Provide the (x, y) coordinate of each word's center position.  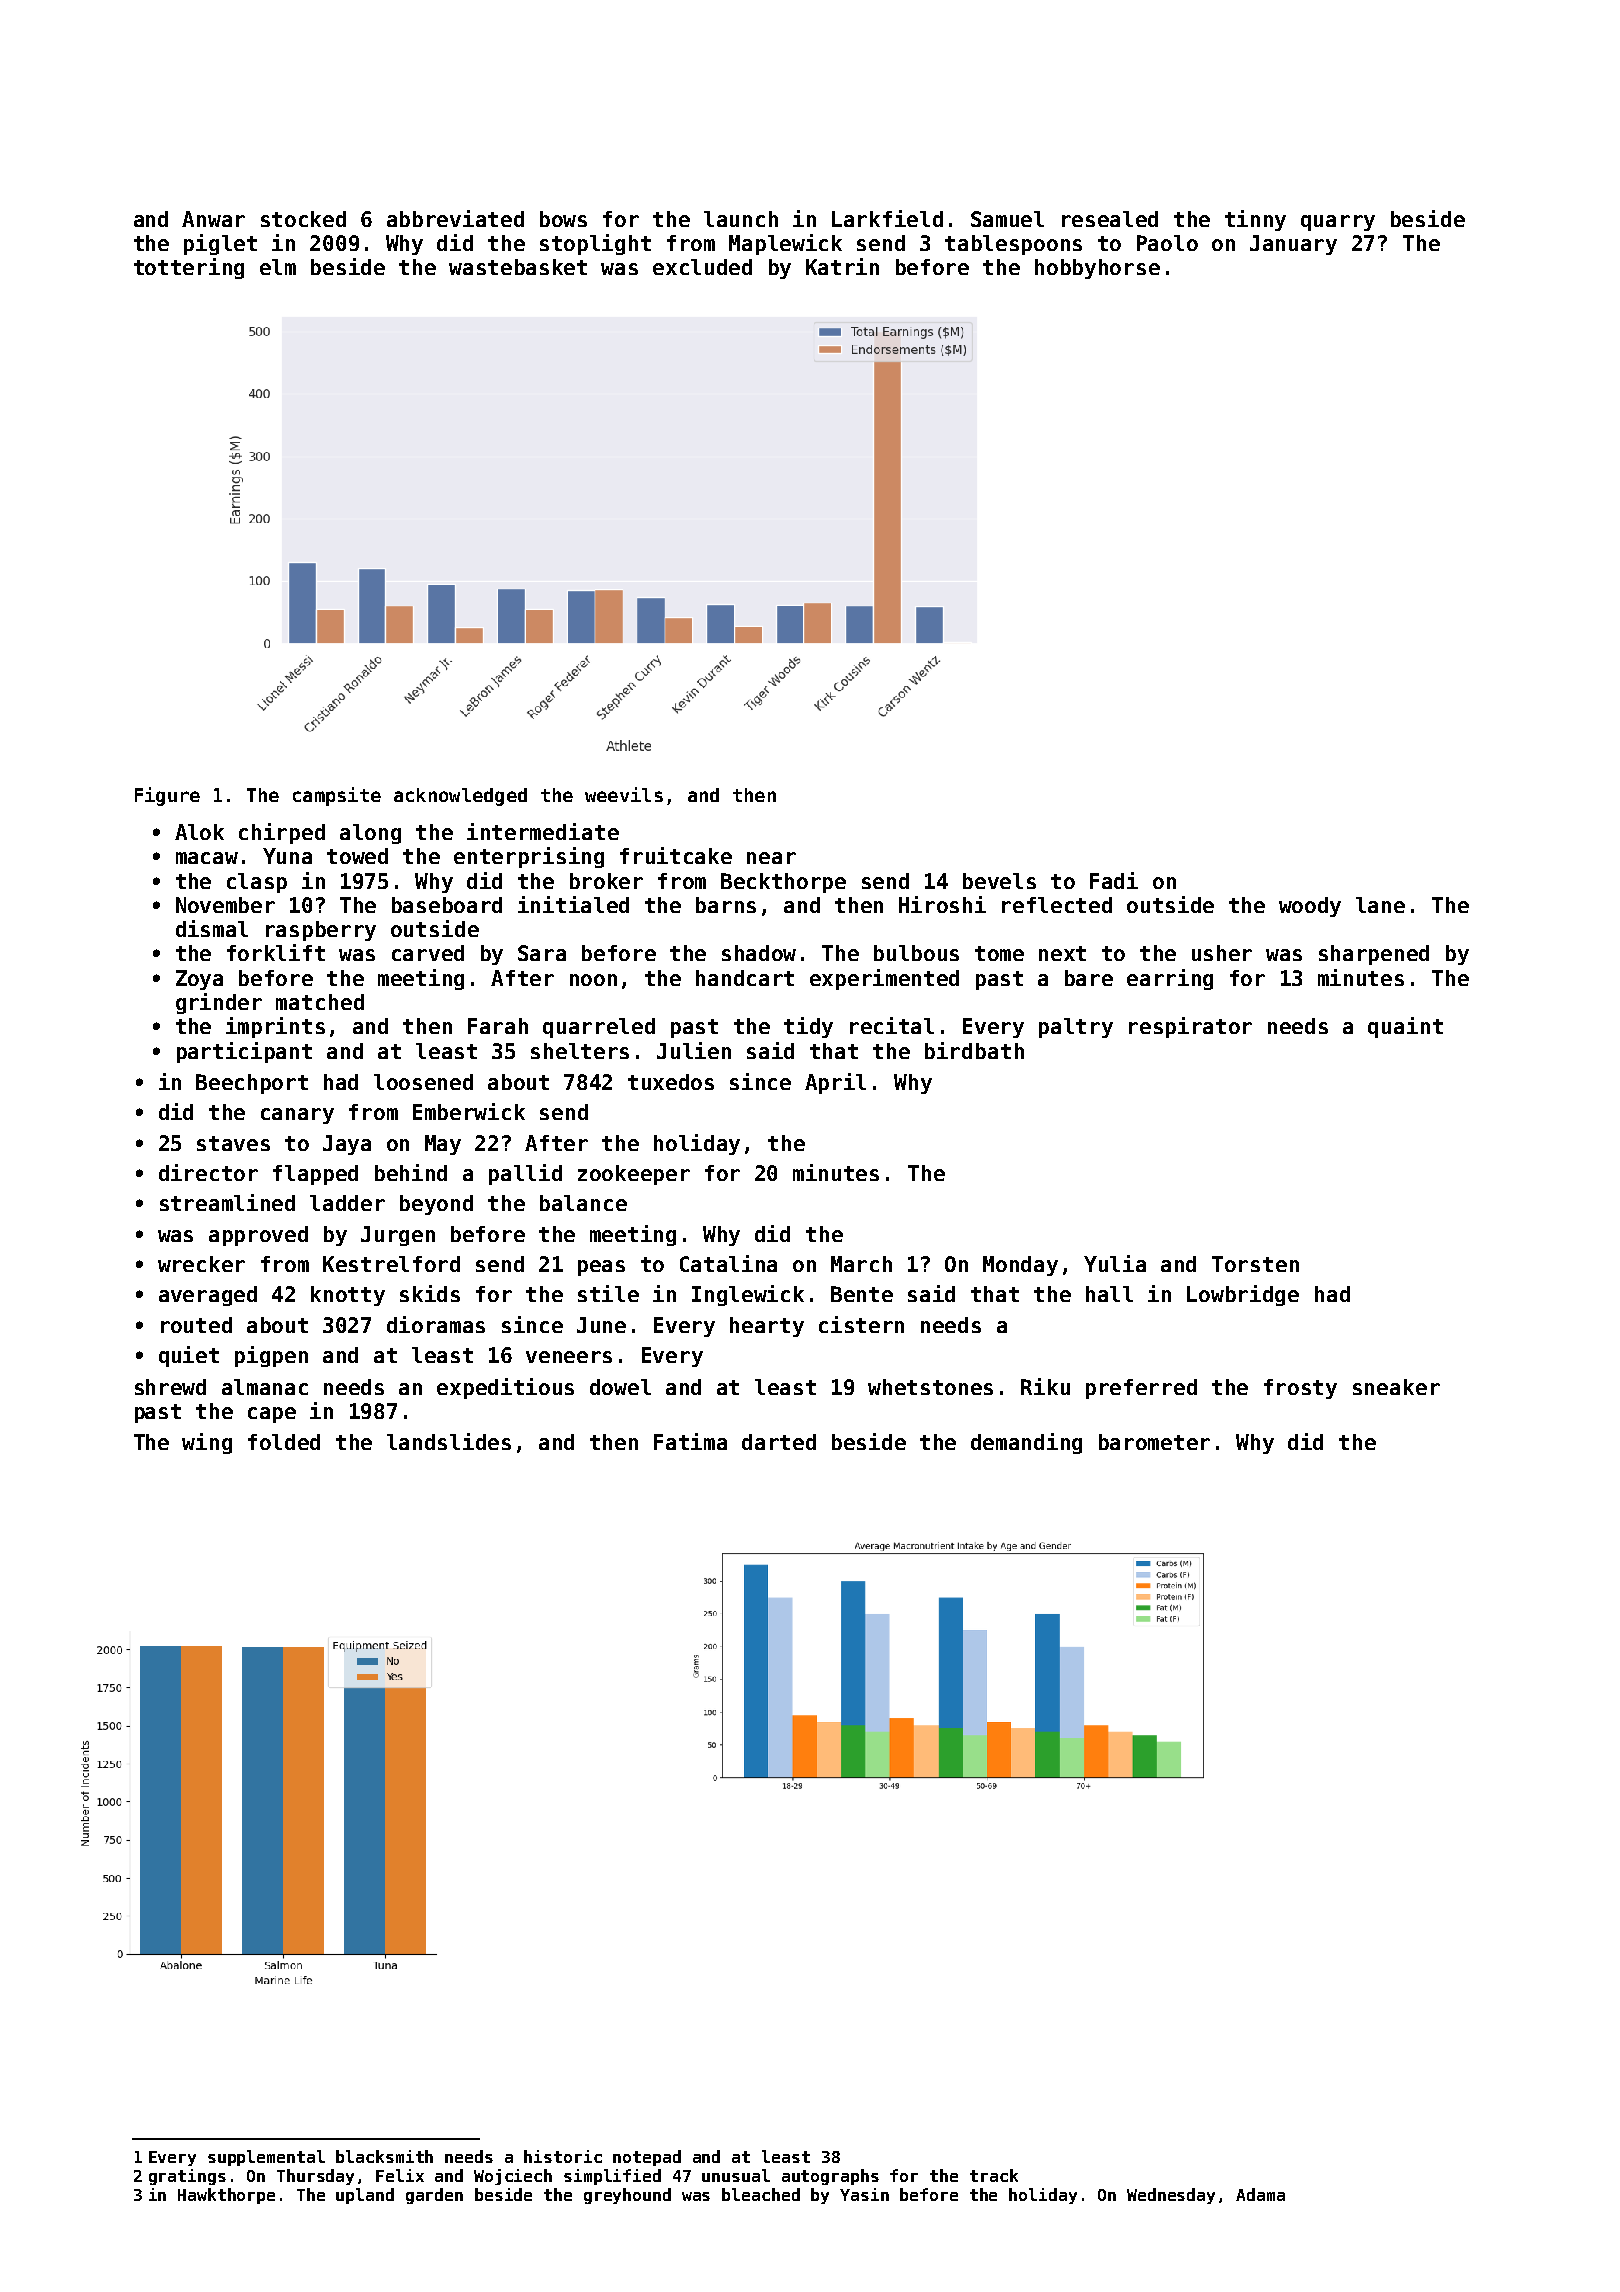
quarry (1338, 223)
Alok (199, 832)
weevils (624, 794)
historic (563, 2156)
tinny (1255, 220)
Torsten (1255, 1264)
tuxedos (671, 1082)
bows (563, 219)
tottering (189, 268)
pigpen (271, 1356)
